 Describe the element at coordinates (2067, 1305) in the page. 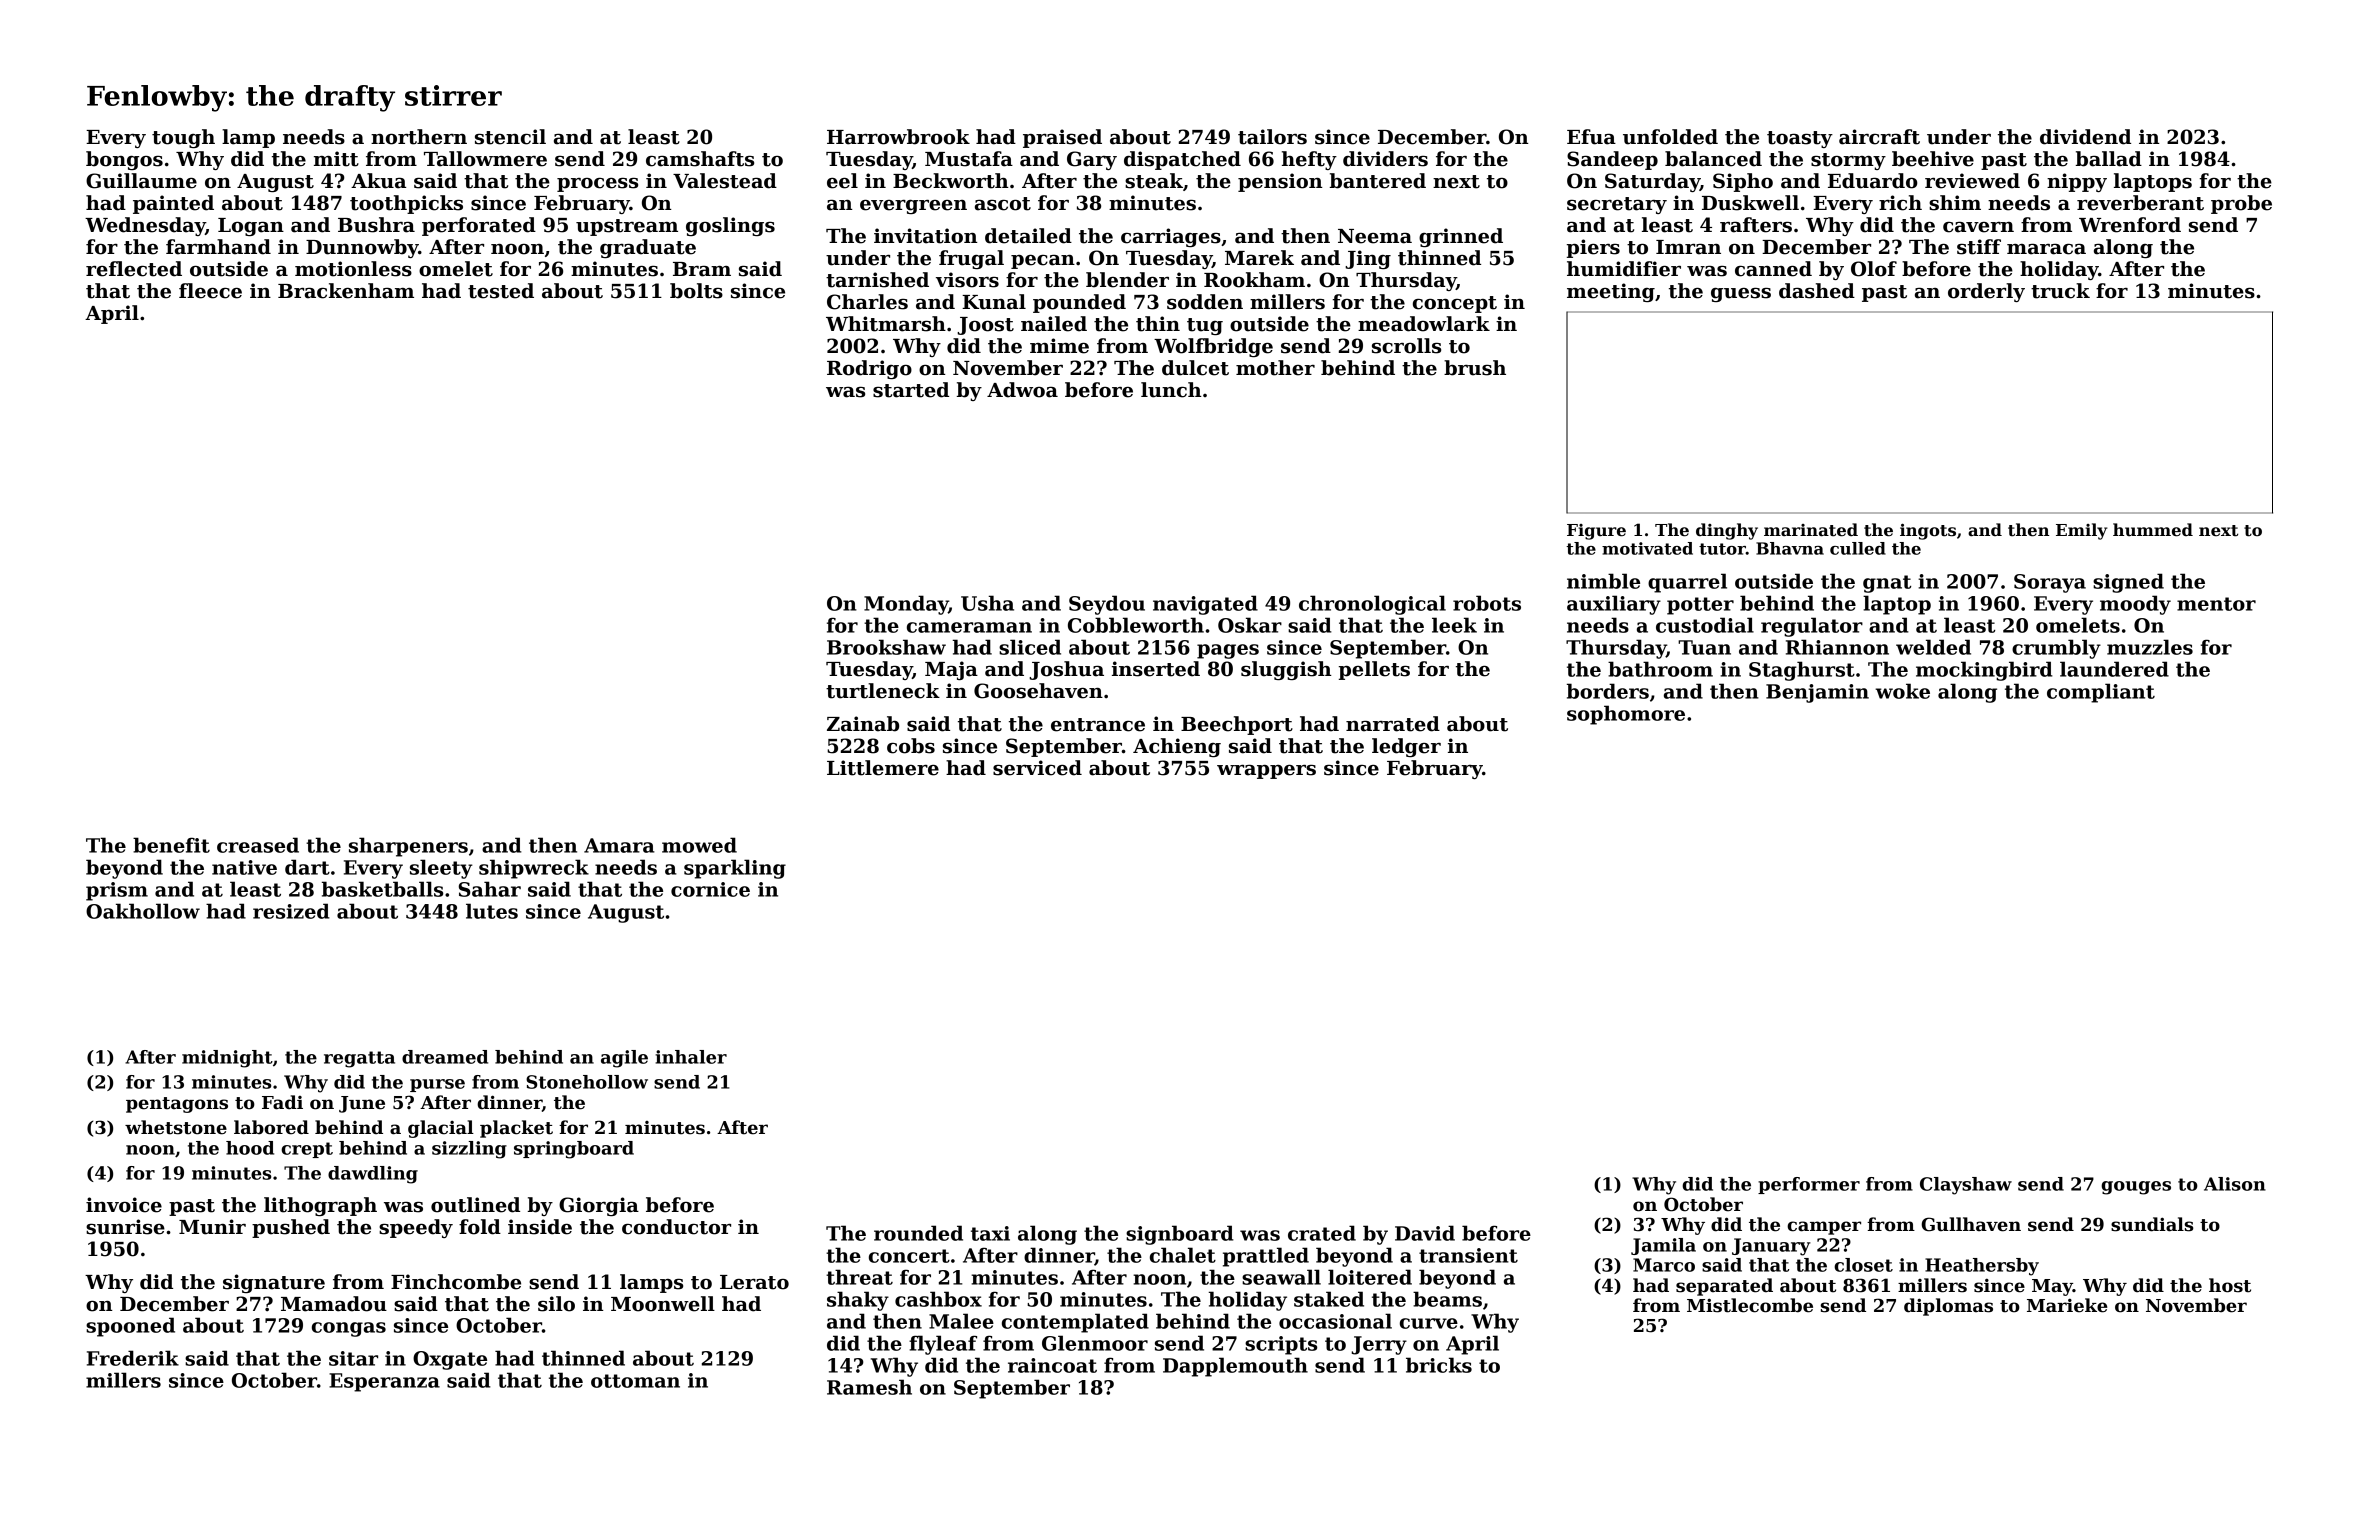

I see `Marieke` at that location.
